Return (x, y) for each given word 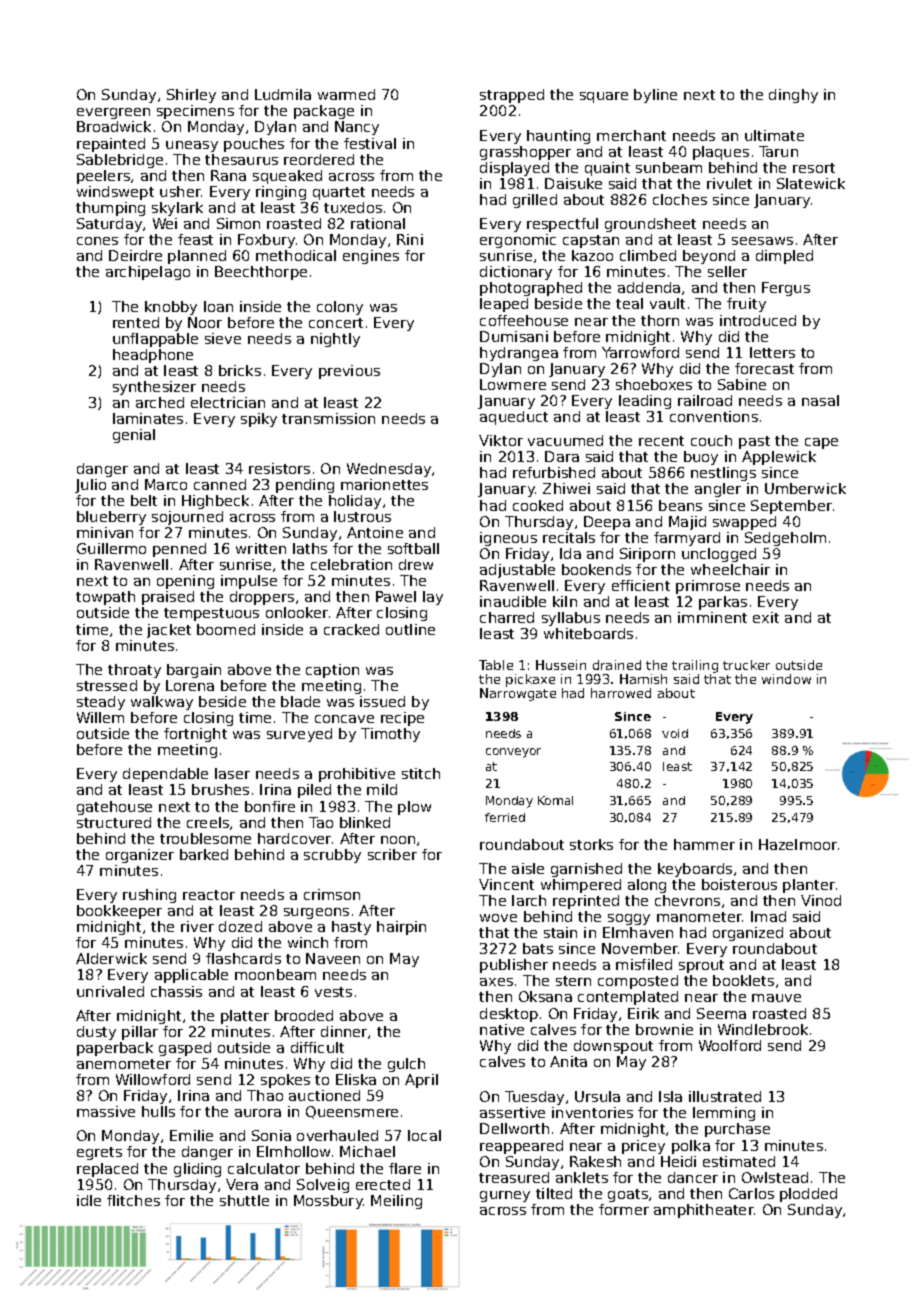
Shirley (191, 96)
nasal (820, 400)
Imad (768, 916)
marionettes (384, 484)
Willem (100, 717)
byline (655, 96)
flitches (133, 1200)
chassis (176, 991)
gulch (406, 1065)
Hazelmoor (798, 844)
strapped (512, 96)
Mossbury (328, 1202)
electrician (228, 402)
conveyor (513, 753)
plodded (808, 1195)
